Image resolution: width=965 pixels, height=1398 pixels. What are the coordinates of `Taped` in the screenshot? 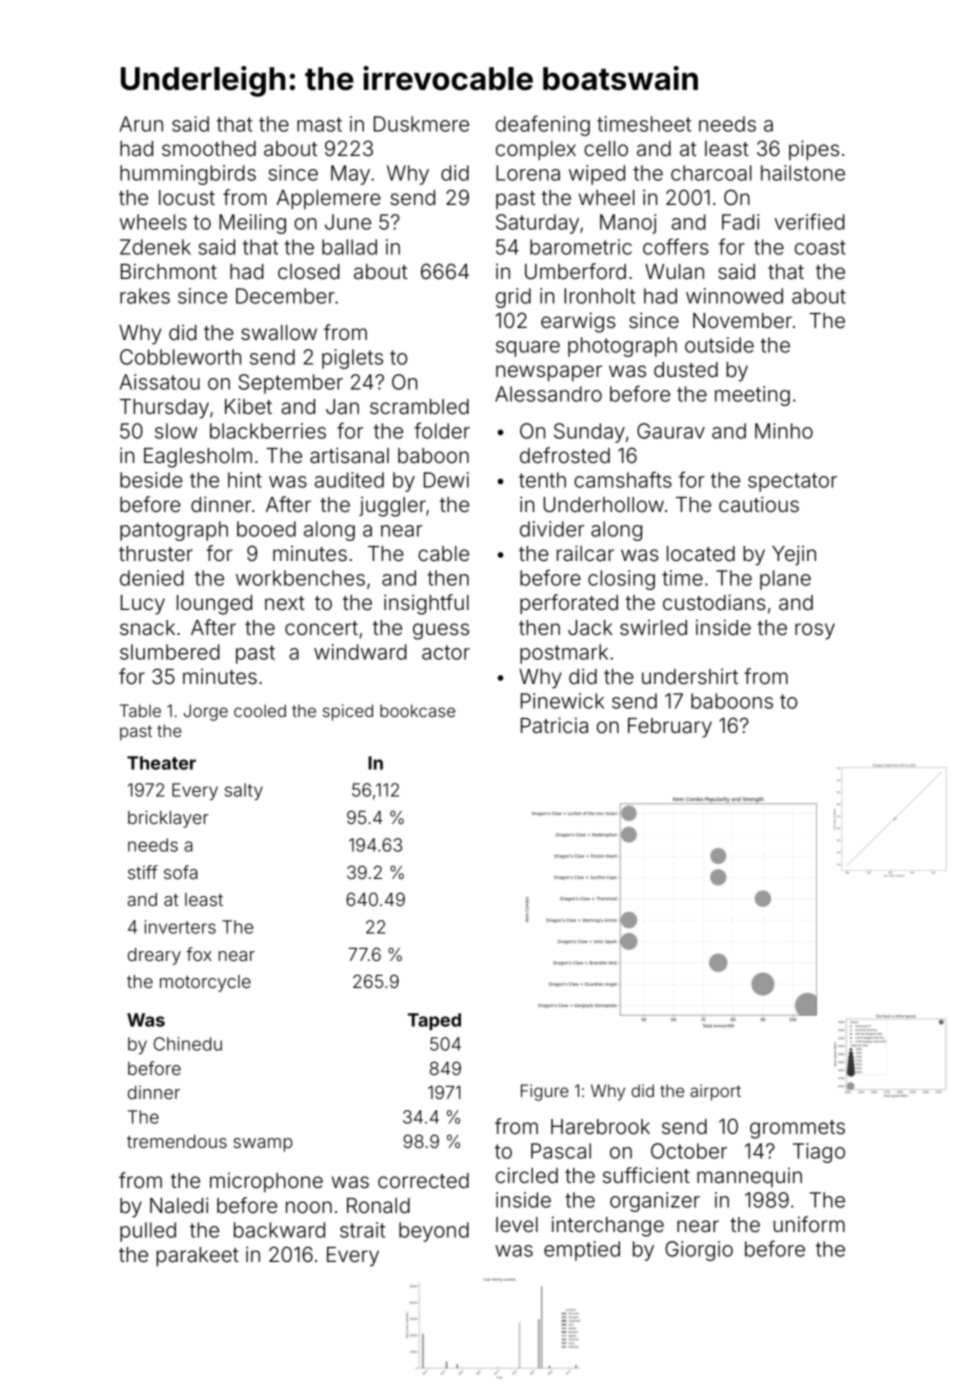 It's located at (434, 1021).
